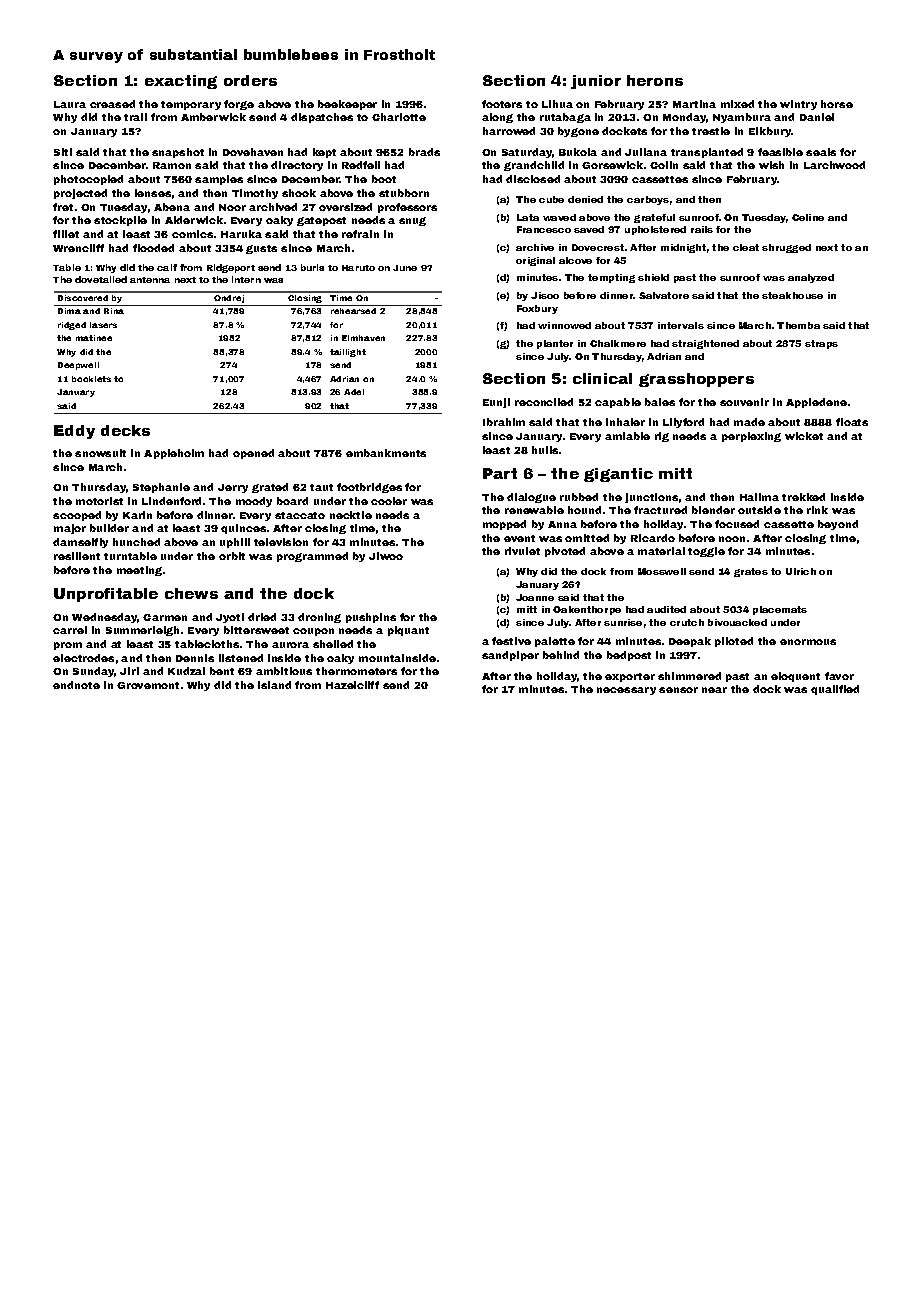 The image size is (924, 1308). What do you see at coordinates (239, 105) in the screenshot?
I see `forge` at bounding box center [239, 105].
